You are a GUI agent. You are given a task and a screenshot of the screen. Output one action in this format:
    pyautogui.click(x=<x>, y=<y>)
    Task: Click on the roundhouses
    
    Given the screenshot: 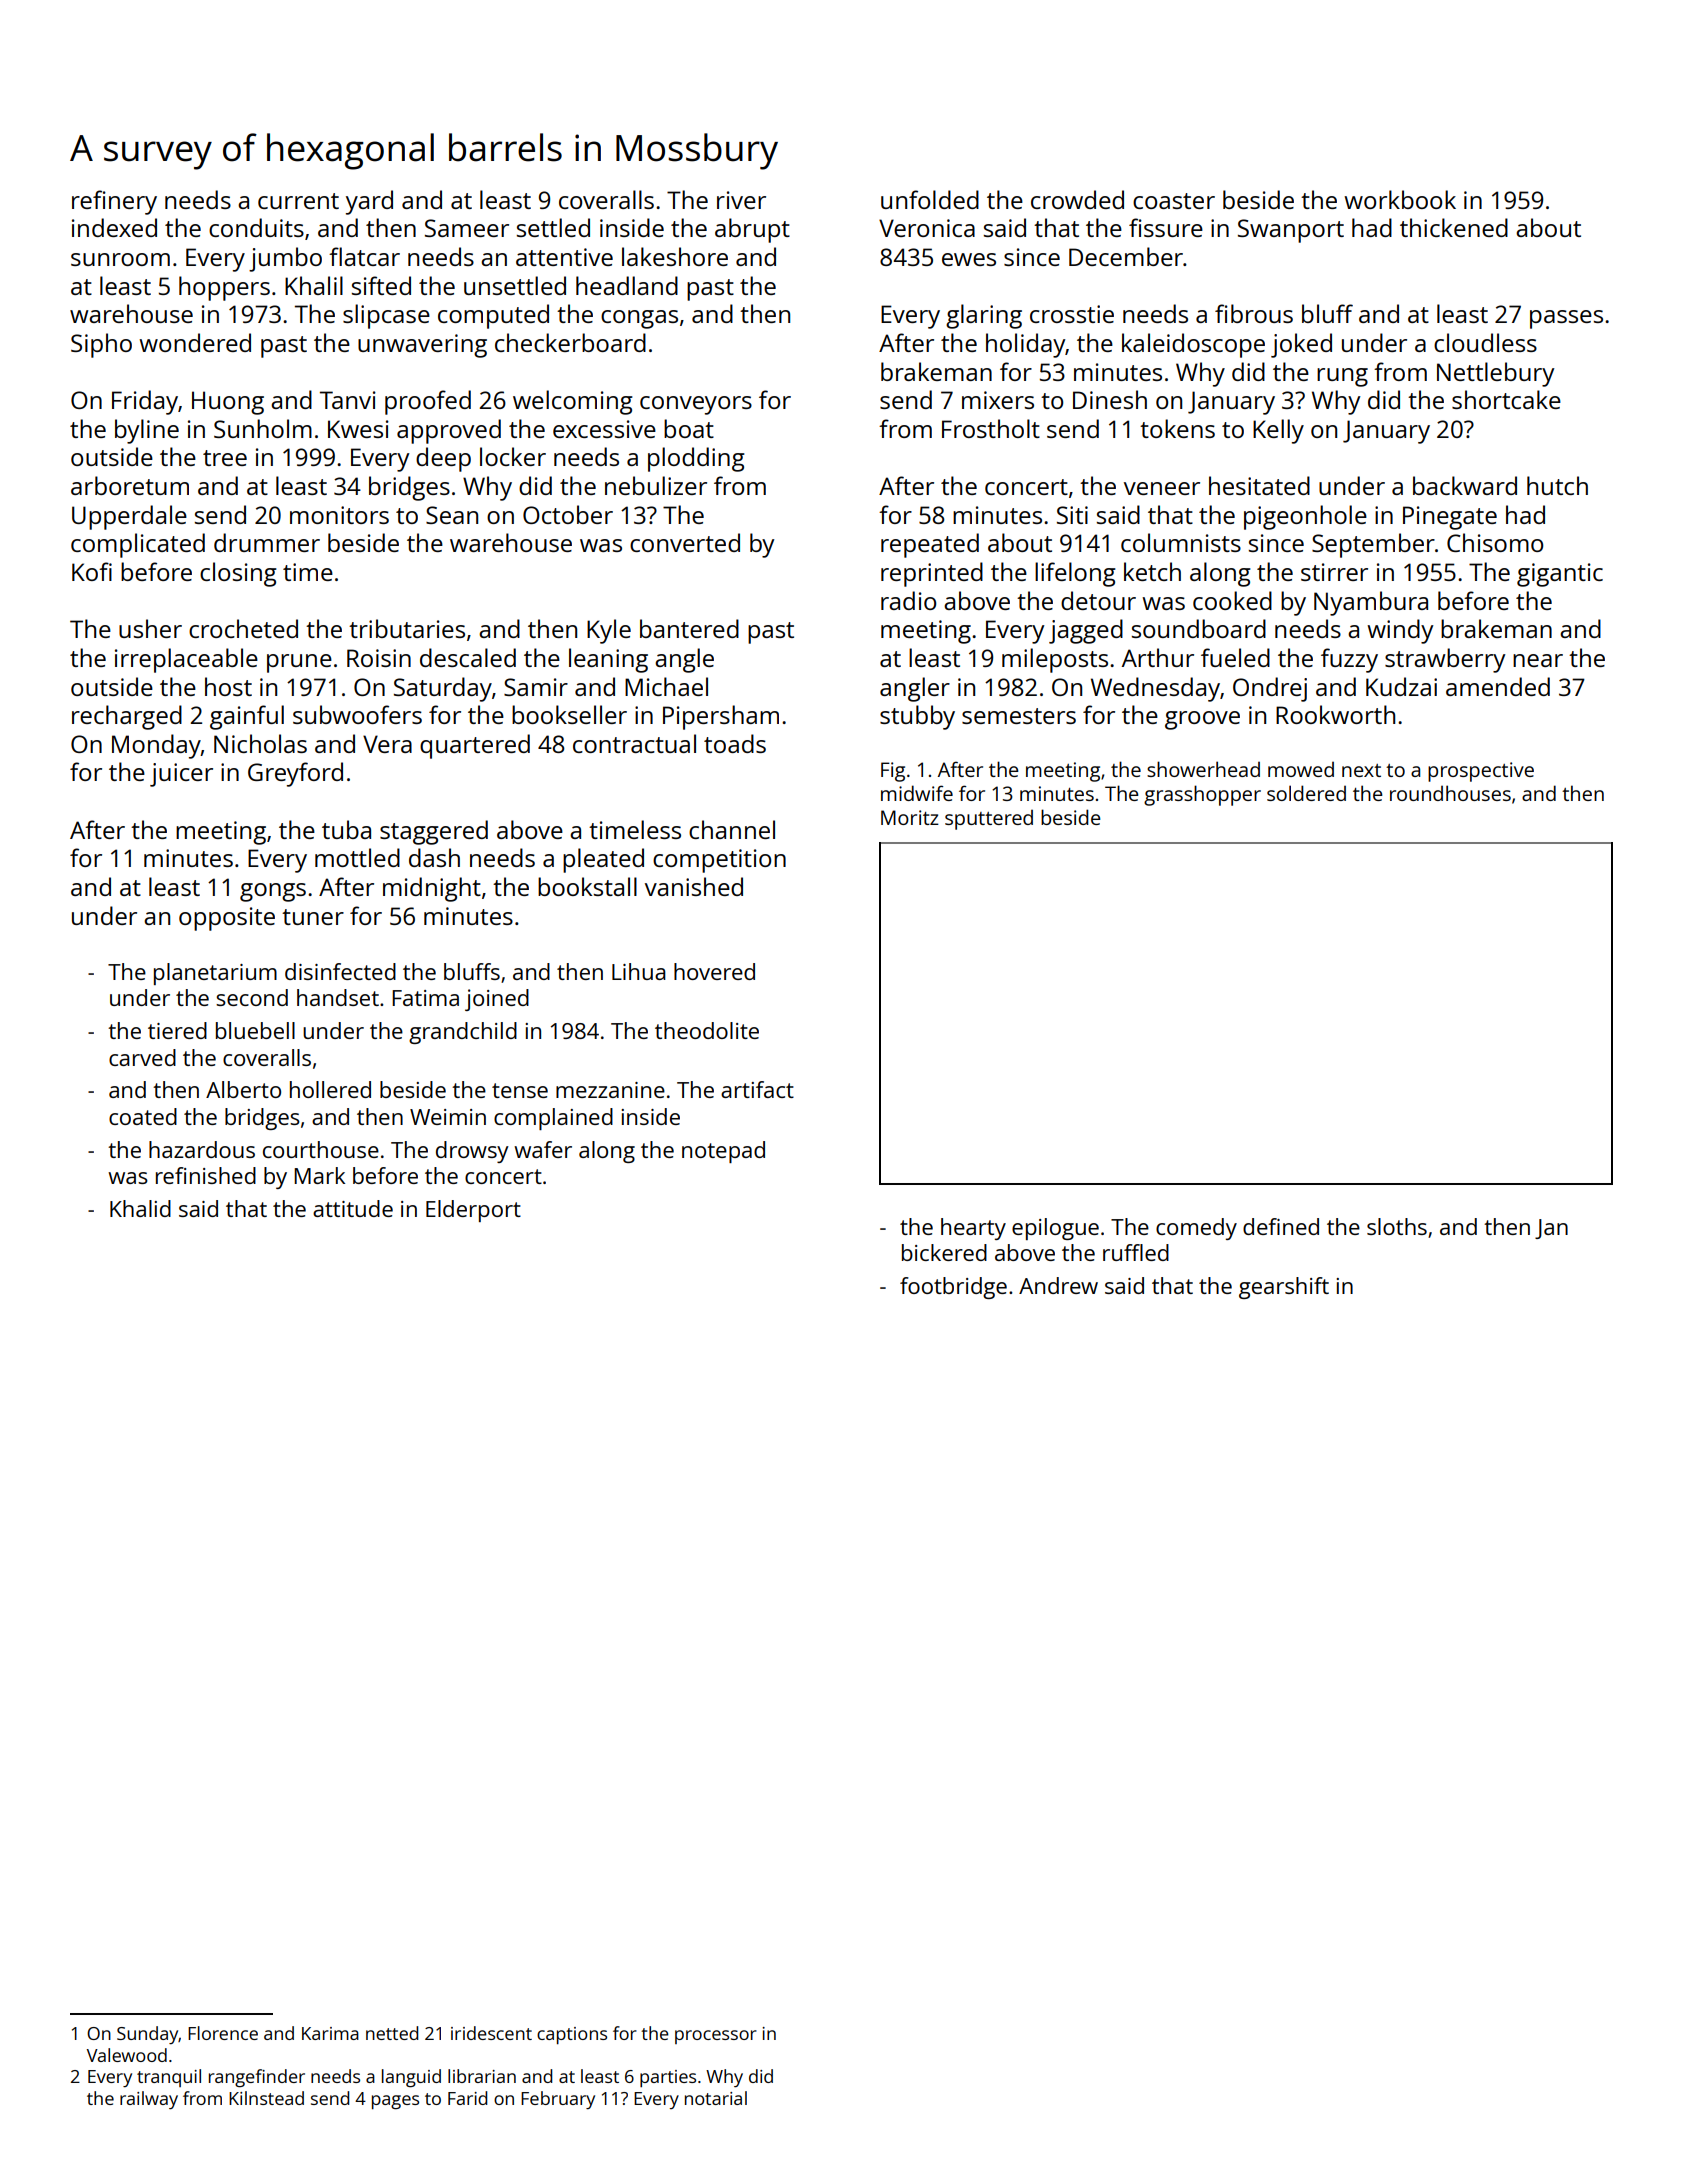 What is the action you would take?
    pyautogui.click(x=1450, y=793)
